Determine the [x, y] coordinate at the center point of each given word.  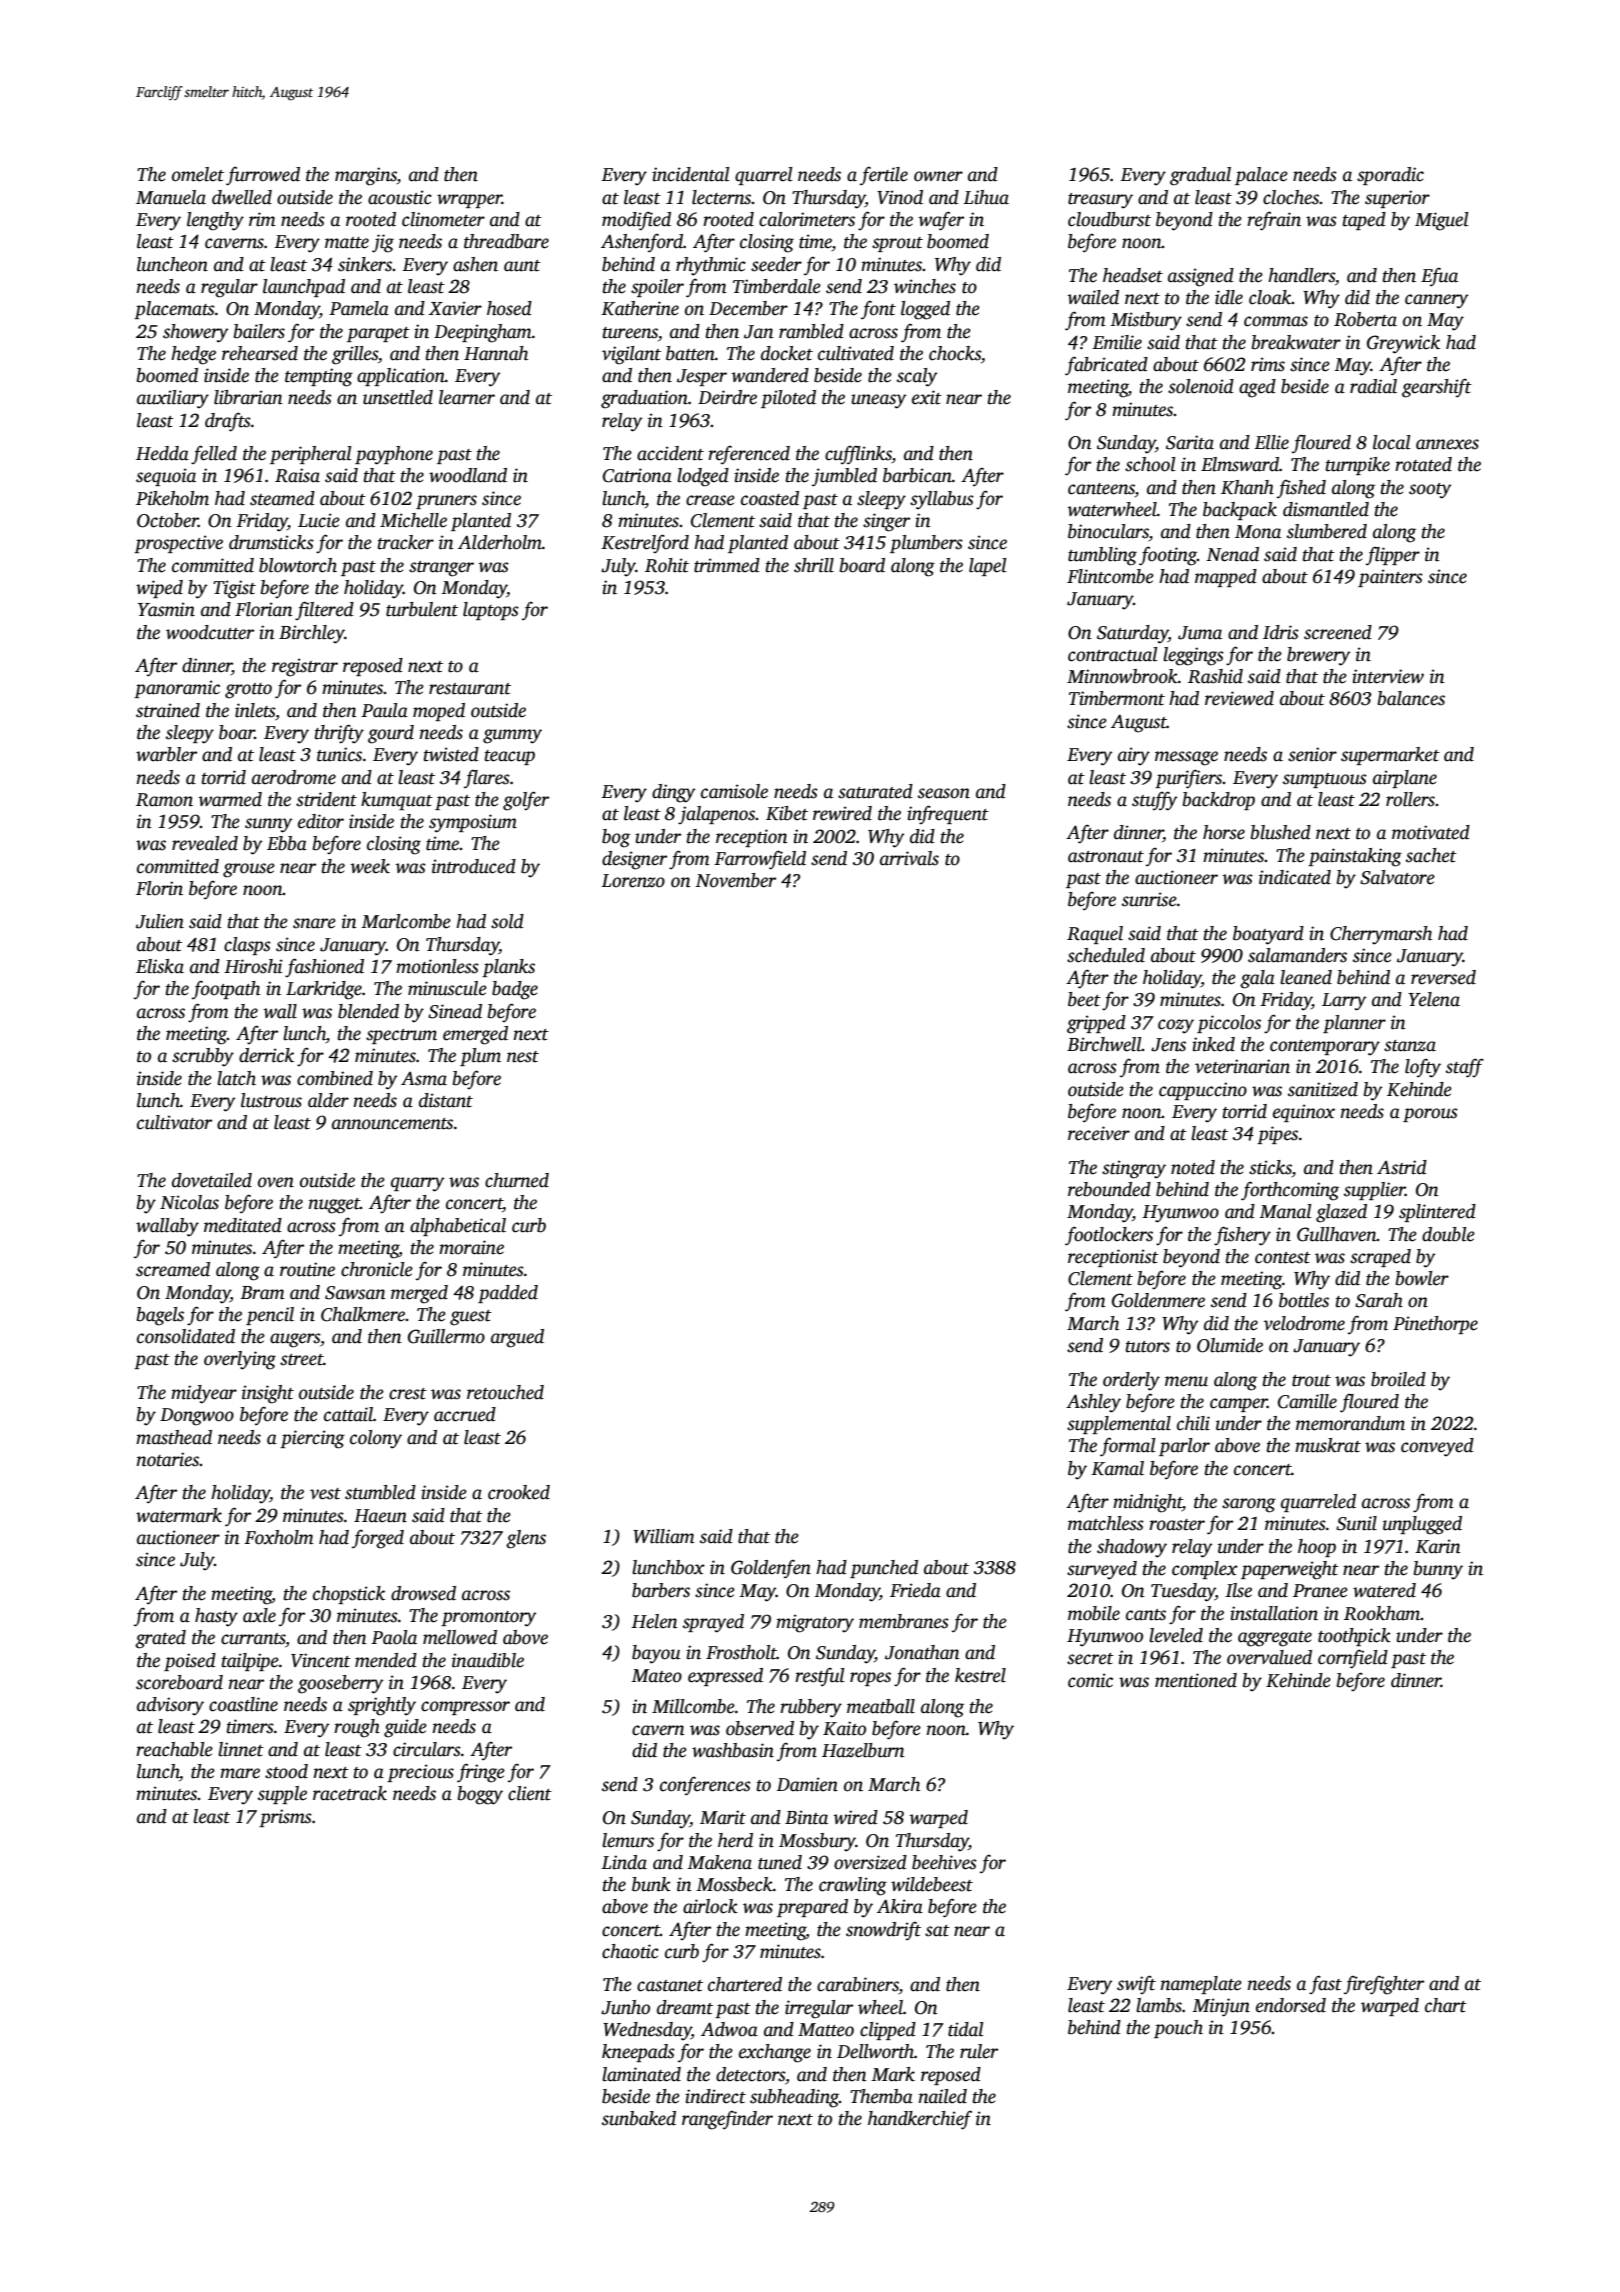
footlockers [1109, 1236]
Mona [1258, 532]
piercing [312, 1439]
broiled [1398, 1379]
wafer [941, 221]
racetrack [350, 1793]
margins [366, 176]
